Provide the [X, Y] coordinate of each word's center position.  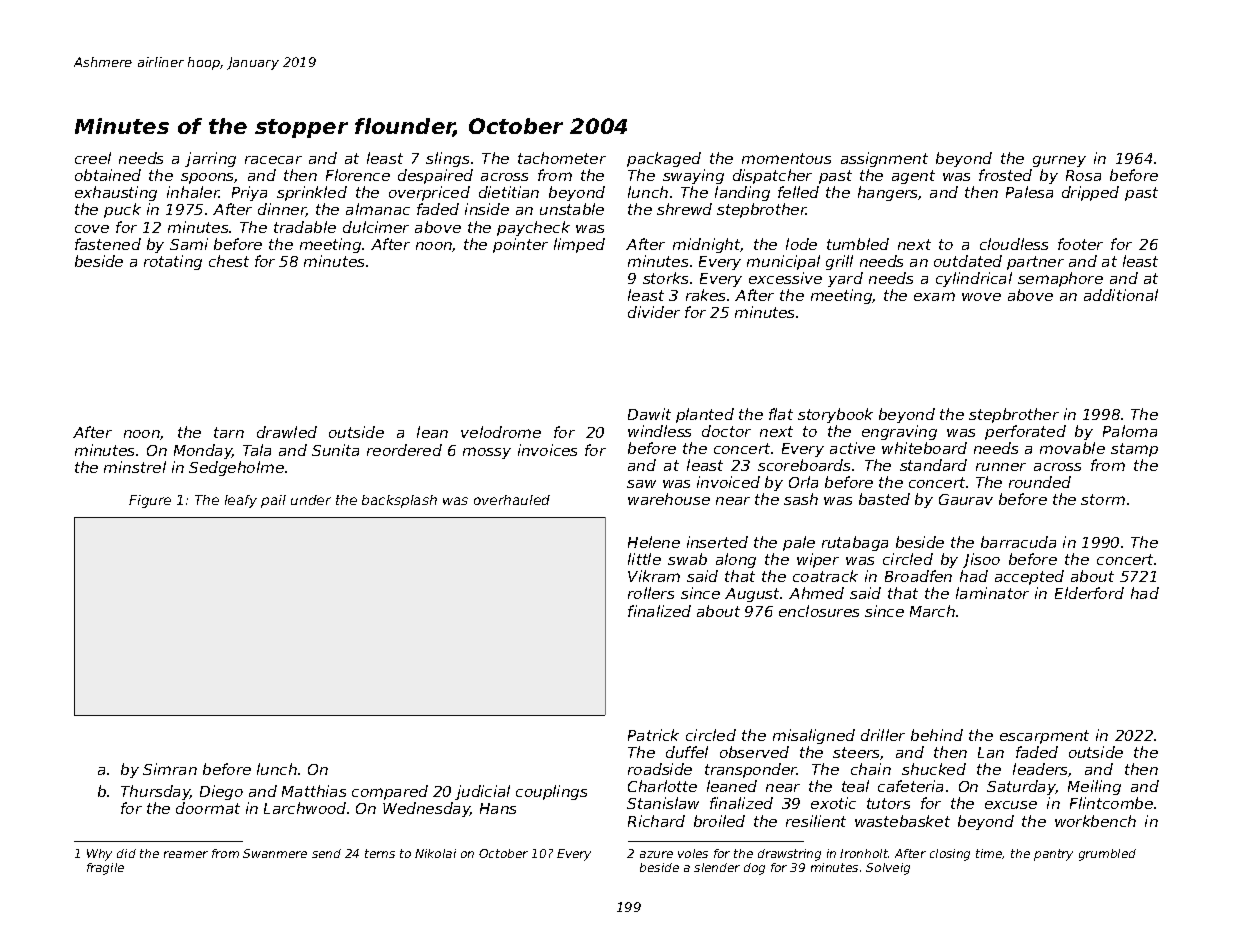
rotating [173, 262]
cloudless [1014, 244]
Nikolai [435, 853]
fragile [105, 869]
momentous [786, 158]
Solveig [888, 869]
